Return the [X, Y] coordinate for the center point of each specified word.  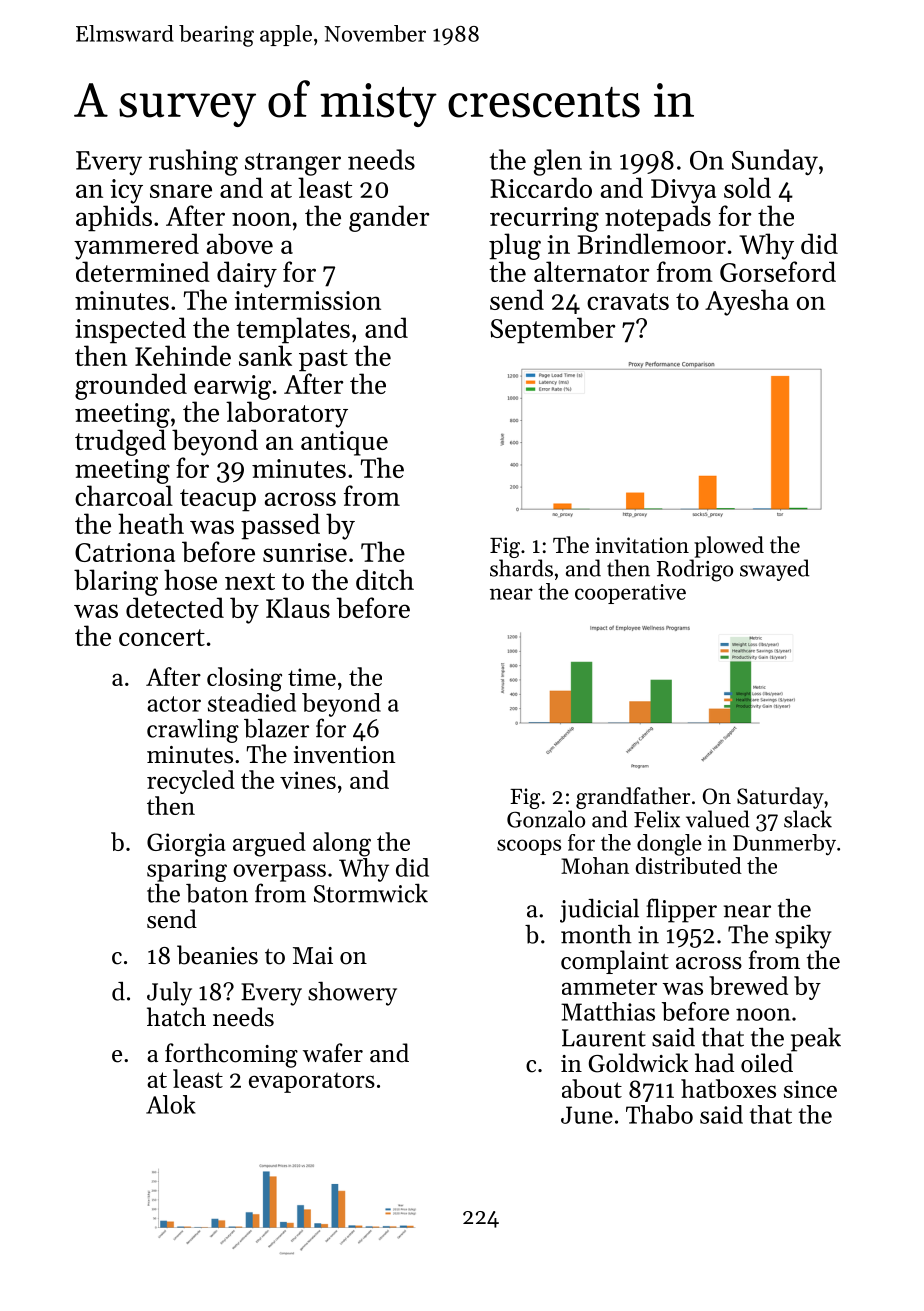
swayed [774, 570]
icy [126, 191]
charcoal [124, 495]
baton [217, 893]
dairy [247, 274]
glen [558, 162]
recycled [191, 782]
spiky [803, 937]
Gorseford [778, 271]
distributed [689, 865]
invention [344, 755]
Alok [171, 1104]
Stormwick [371, 893]
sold [747, 187]
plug [515, 246]
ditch [385, 579]
